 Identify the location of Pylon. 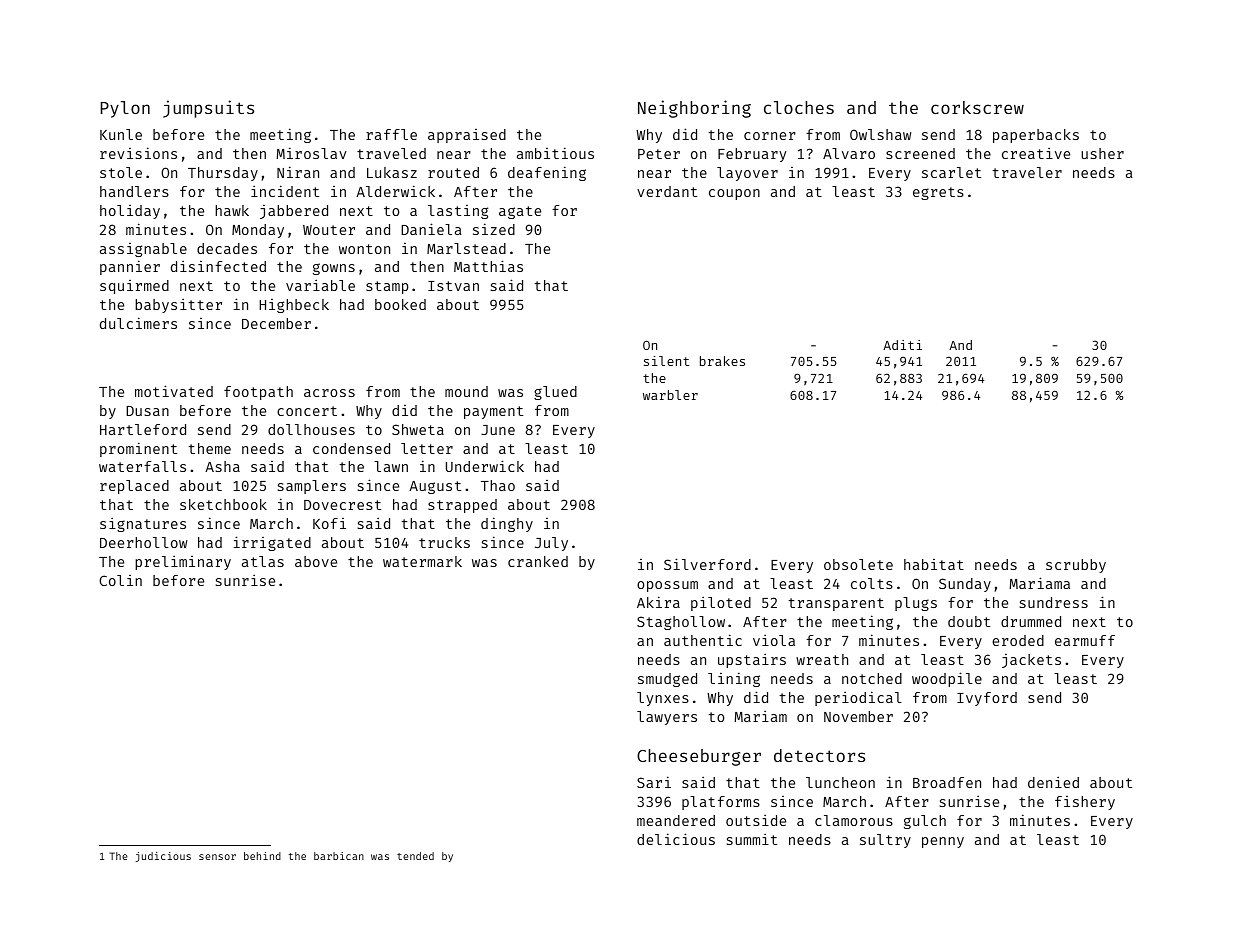
(125, 109).
